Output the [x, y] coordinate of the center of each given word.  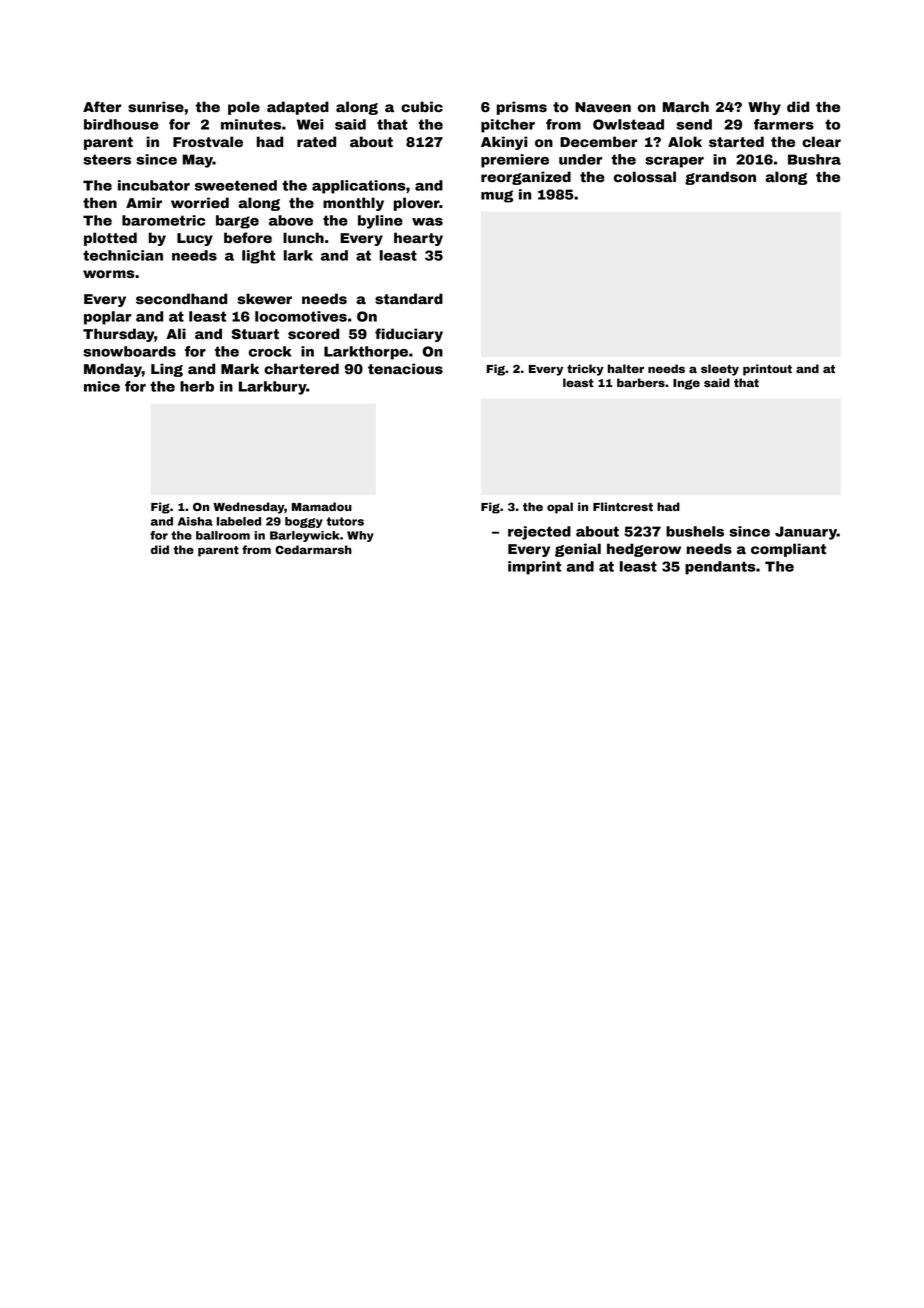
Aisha [195, 521]
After [102, 107]
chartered [301, 369]
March [686, 107]
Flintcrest [623, 506]
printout [767, 370]
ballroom [223, 535]
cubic [422, 107]
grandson [720, 178]
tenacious [405, 369]
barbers [641, 382]
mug [497, 196]
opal [560, 508]
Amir [144, 202]
